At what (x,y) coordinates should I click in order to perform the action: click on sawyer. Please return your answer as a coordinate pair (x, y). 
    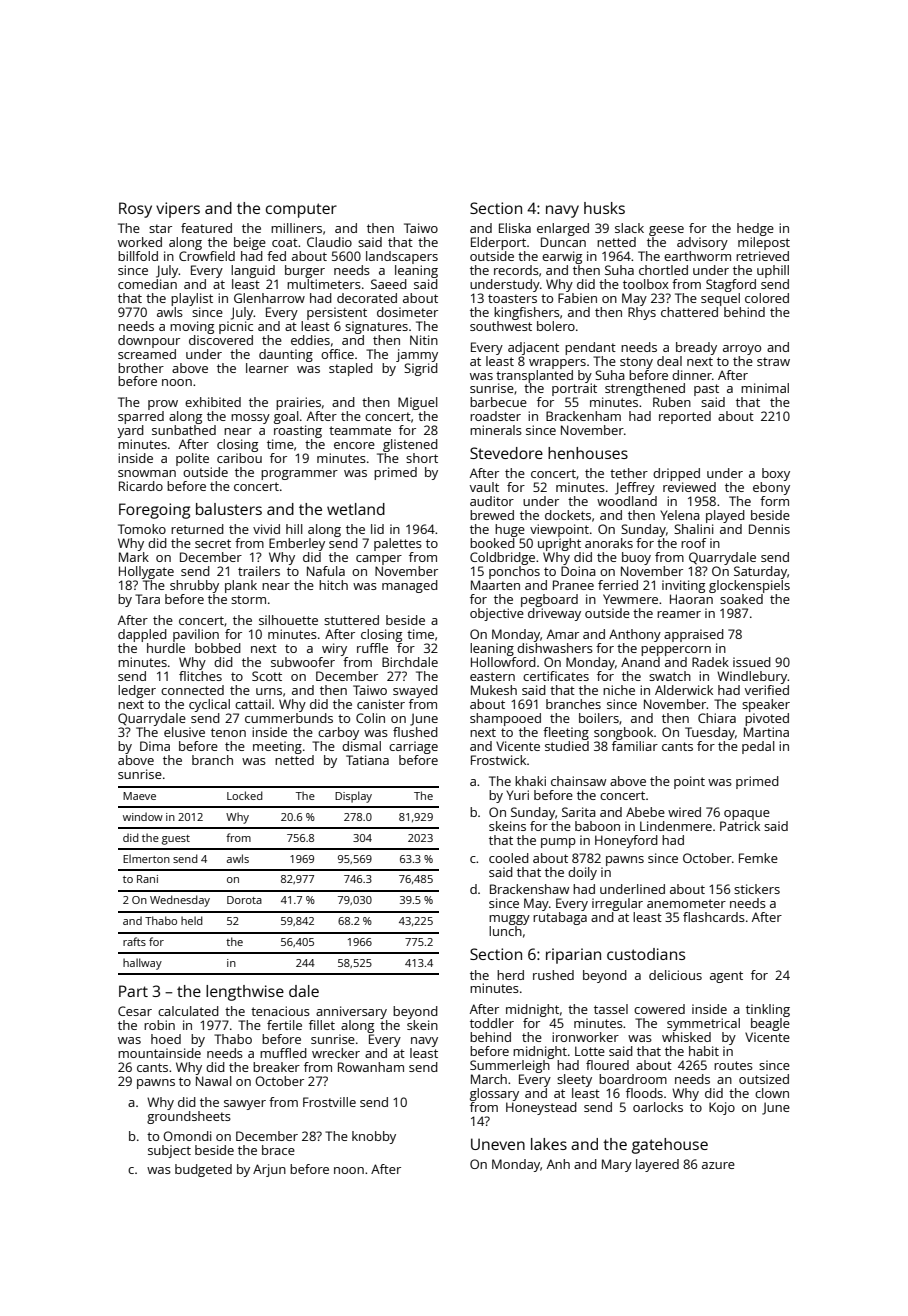
    Looking at the image, I should click on (245, 1105).
